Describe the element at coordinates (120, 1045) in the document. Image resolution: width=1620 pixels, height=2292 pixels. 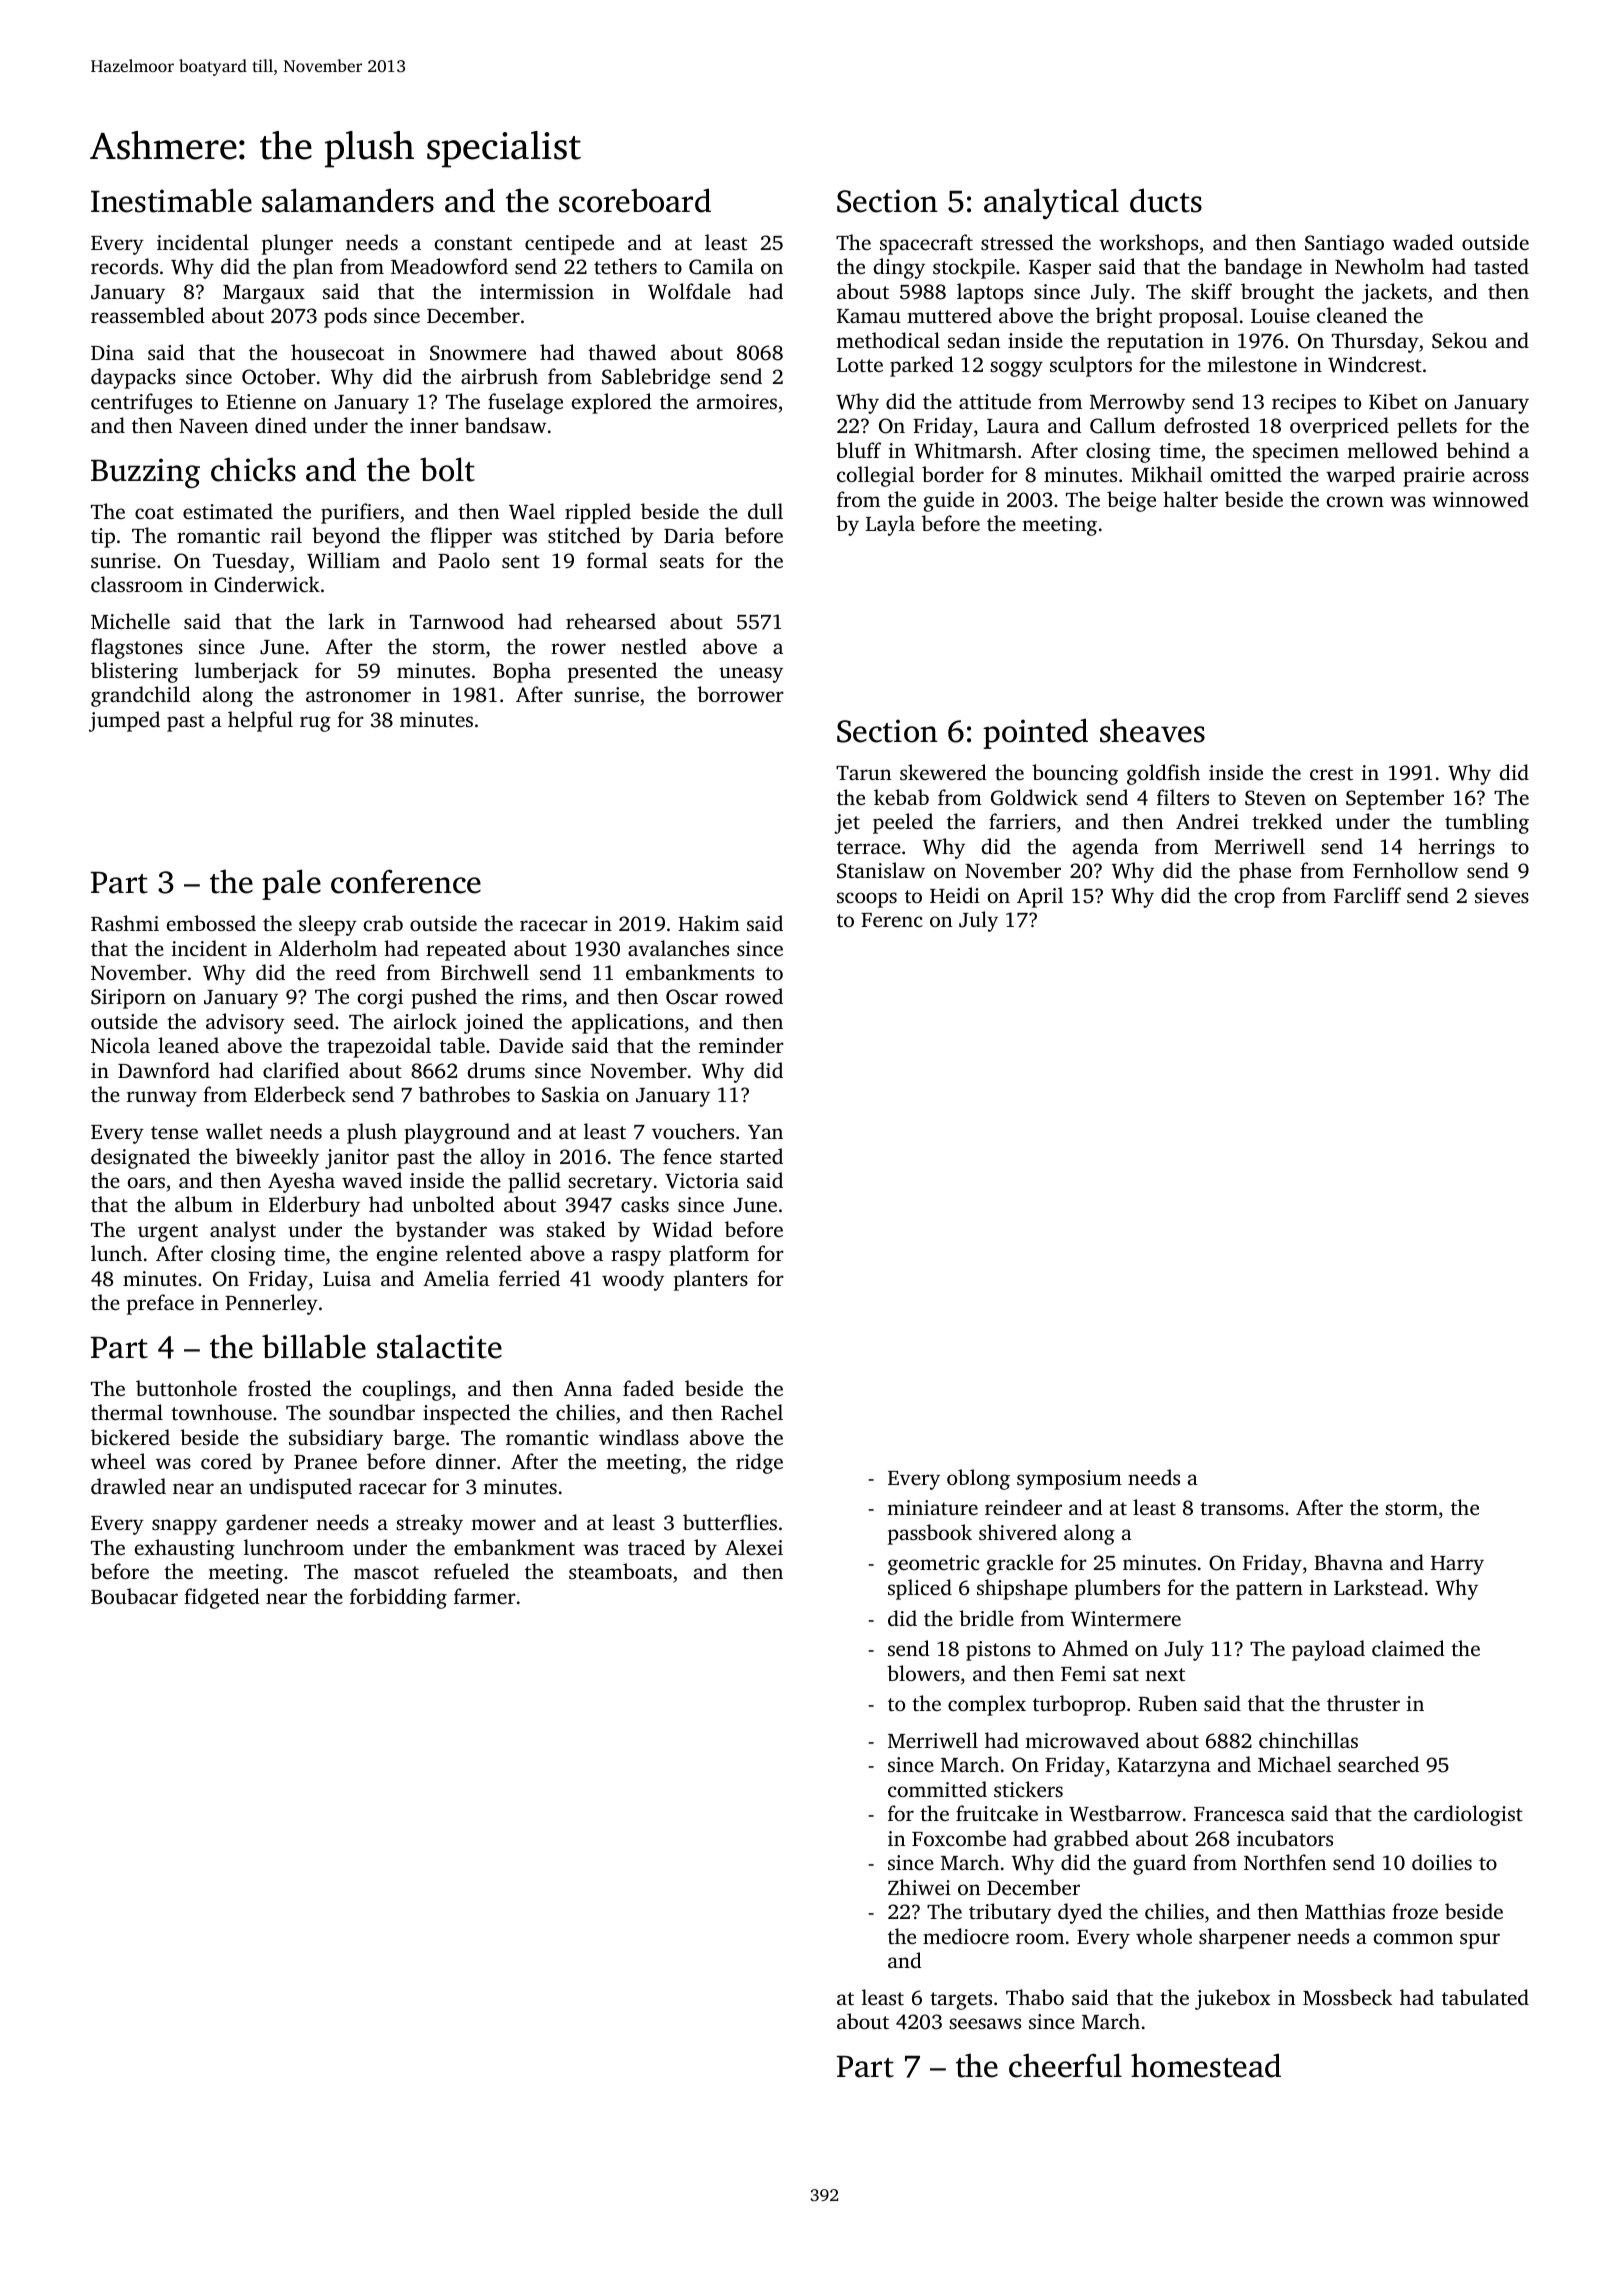
I see `Nicola` at that location.
